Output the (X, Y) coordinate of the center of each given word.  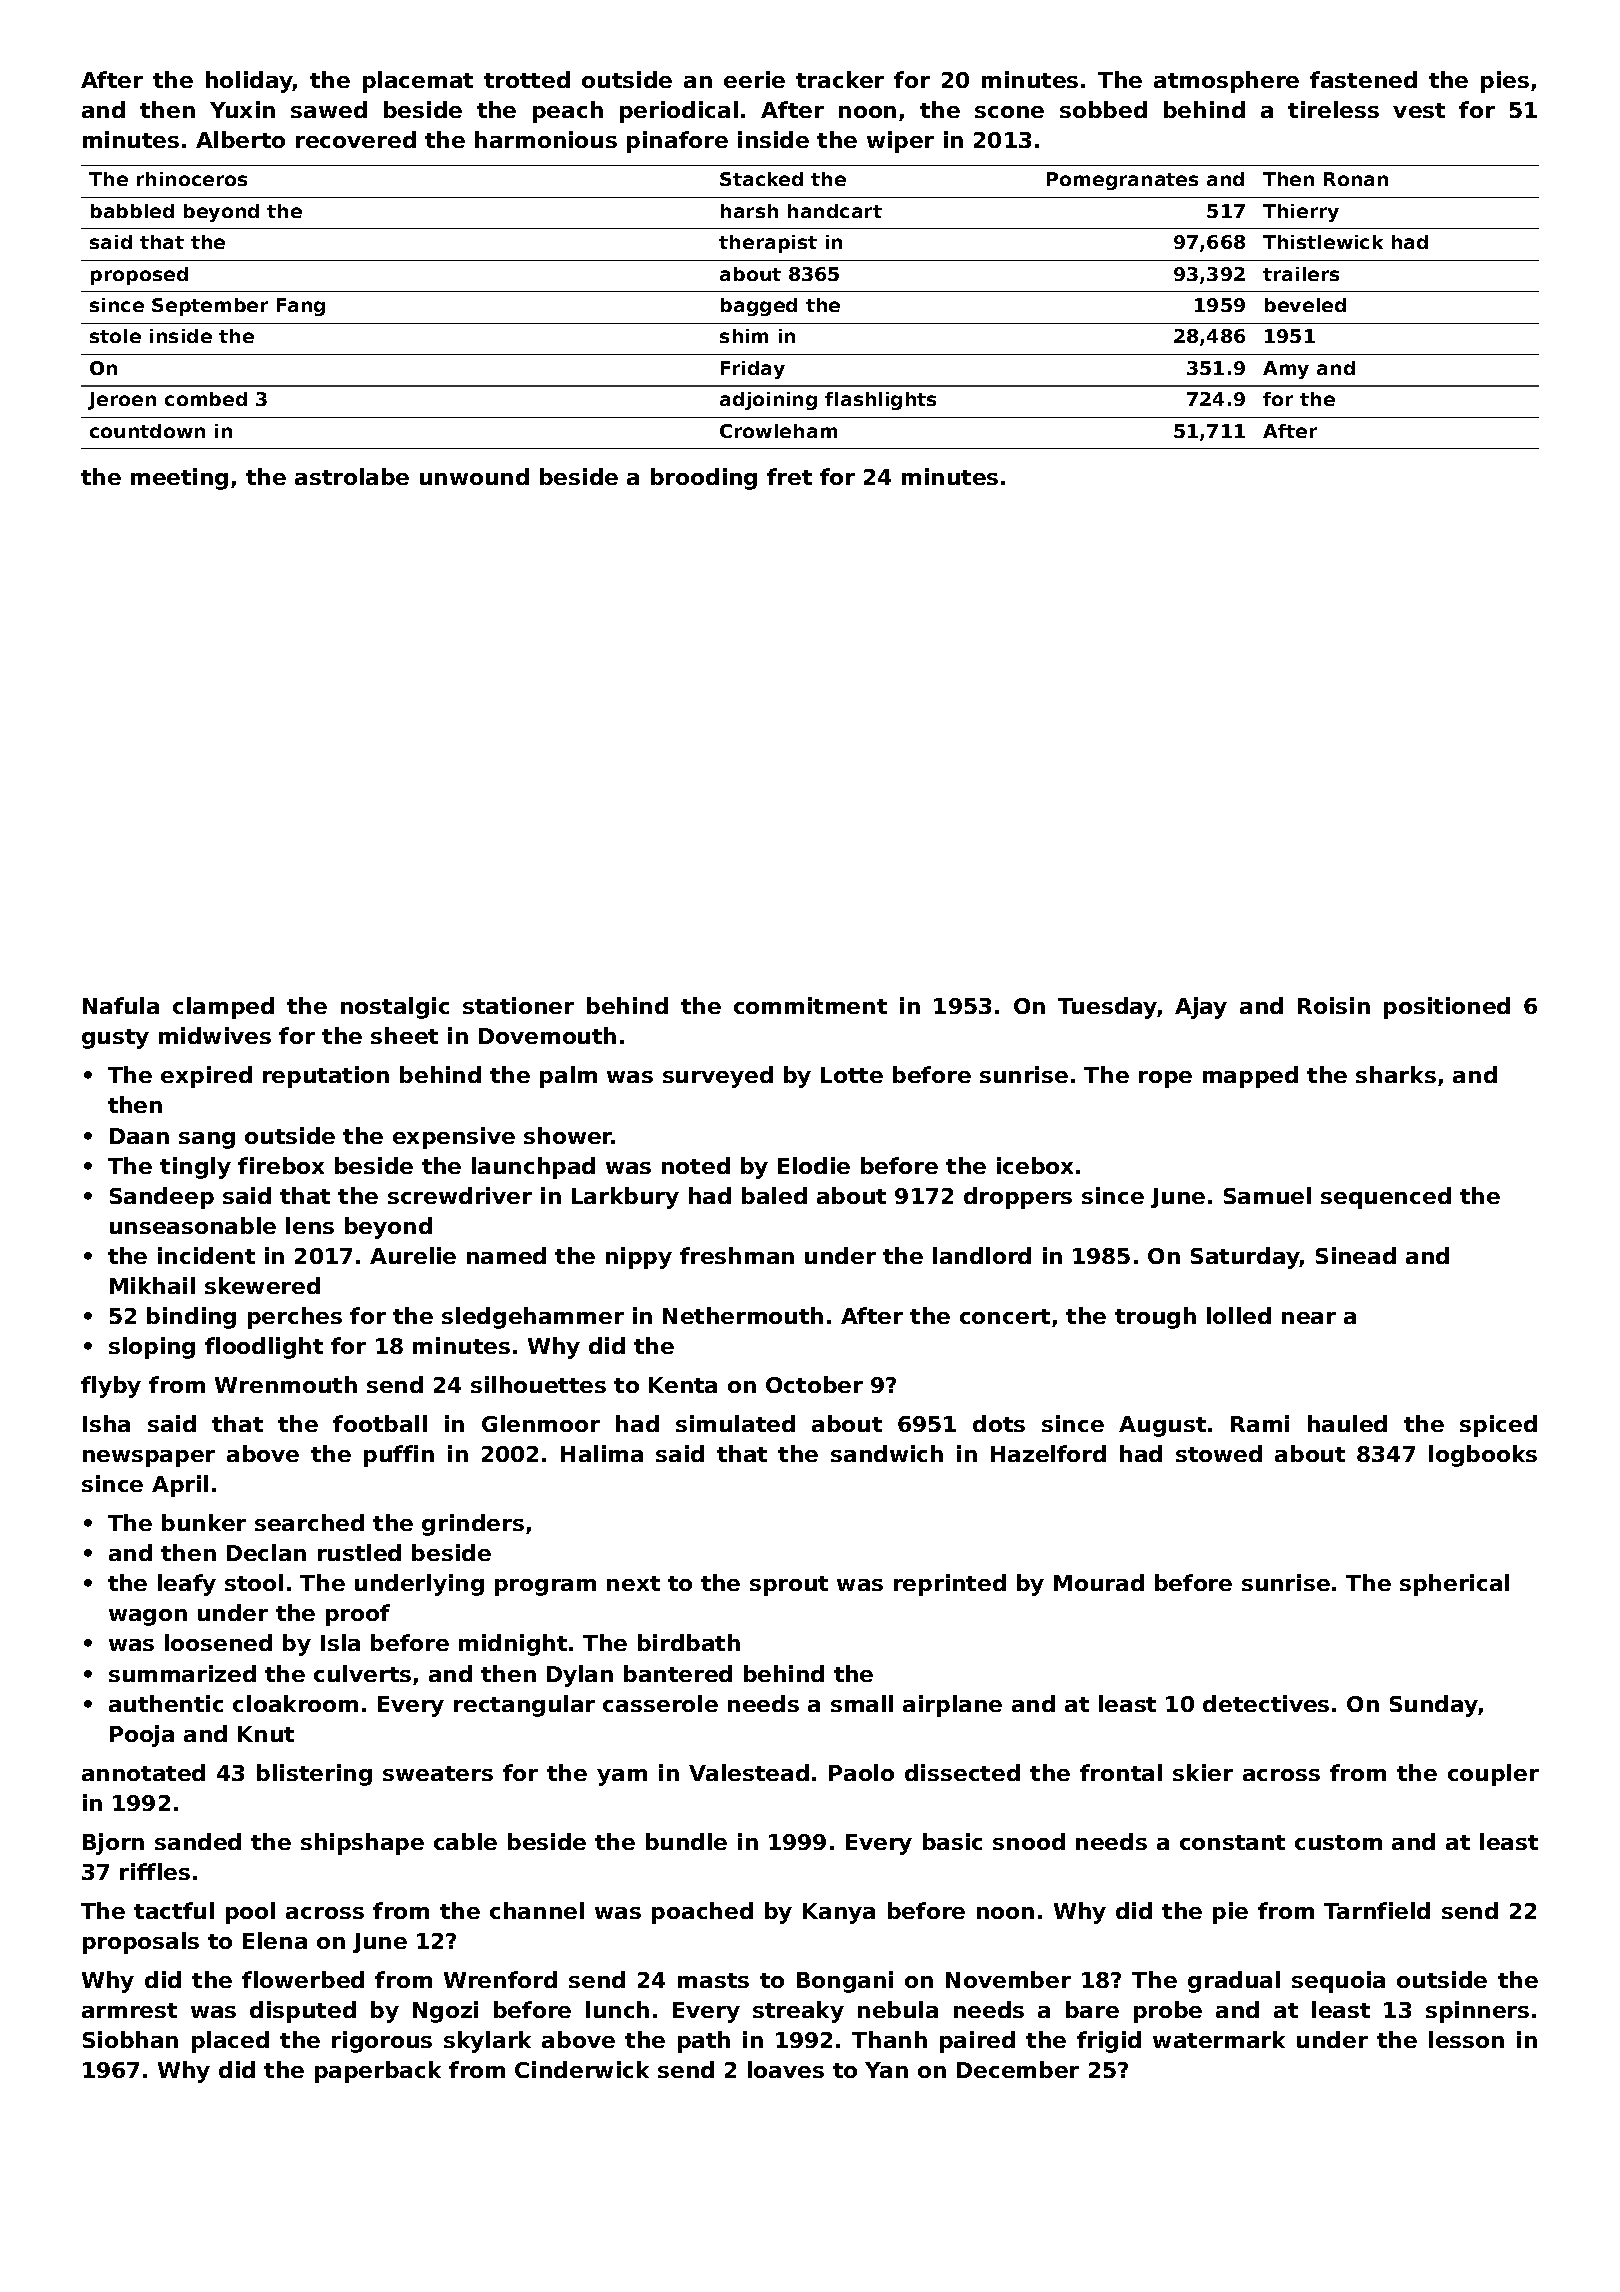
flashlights (880, 401)
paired (977, 2042)
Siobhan (130, 2039)
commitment (810, 1005)
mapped (1250, 1077)
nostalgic (395, 1008)
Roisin (1334, 1005)
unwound (474, 476)
